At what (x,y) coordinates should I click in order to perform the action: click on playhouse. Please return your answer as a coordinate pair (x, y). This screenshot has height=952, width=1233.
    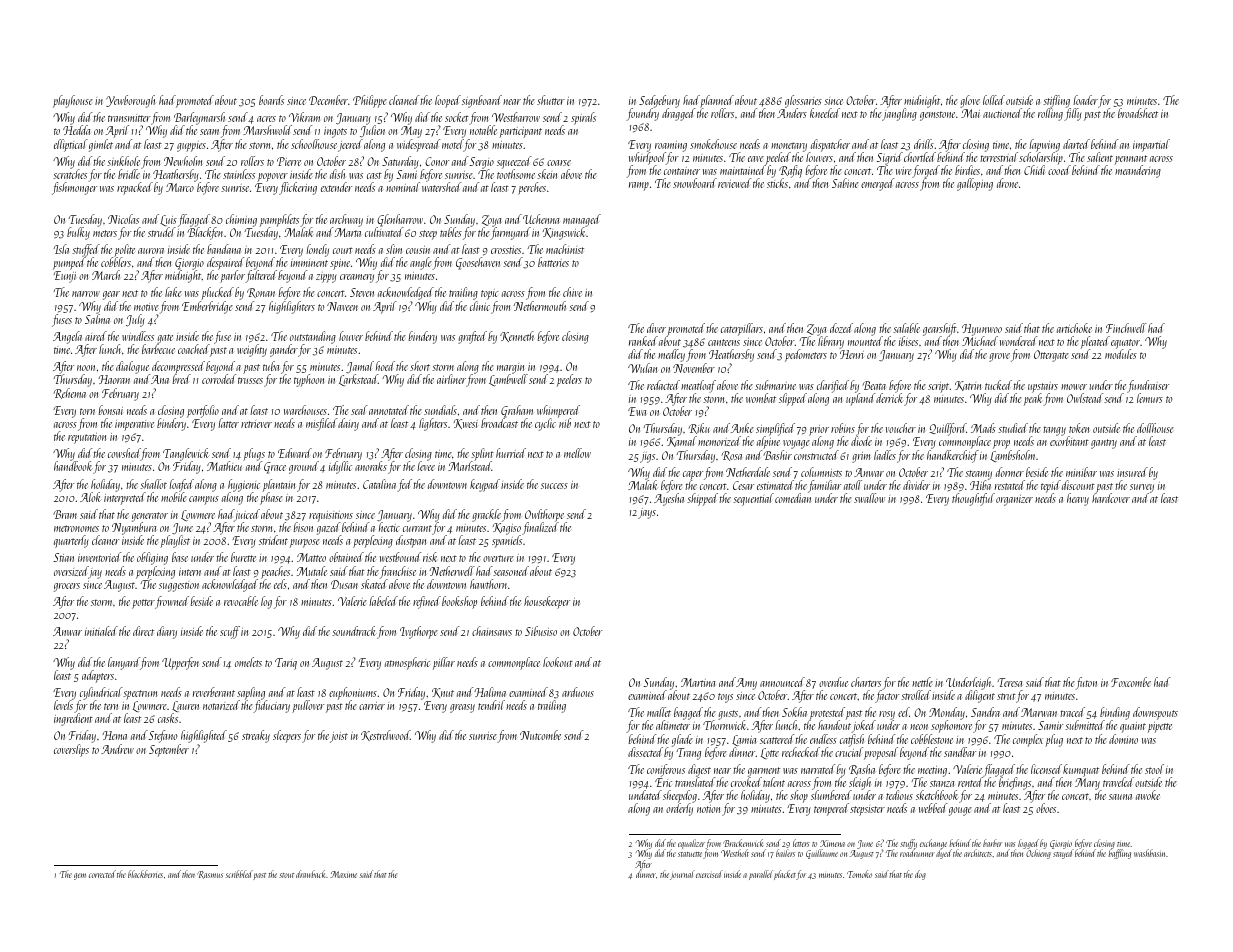
    Looking at the image, I should click on (73, 101).
